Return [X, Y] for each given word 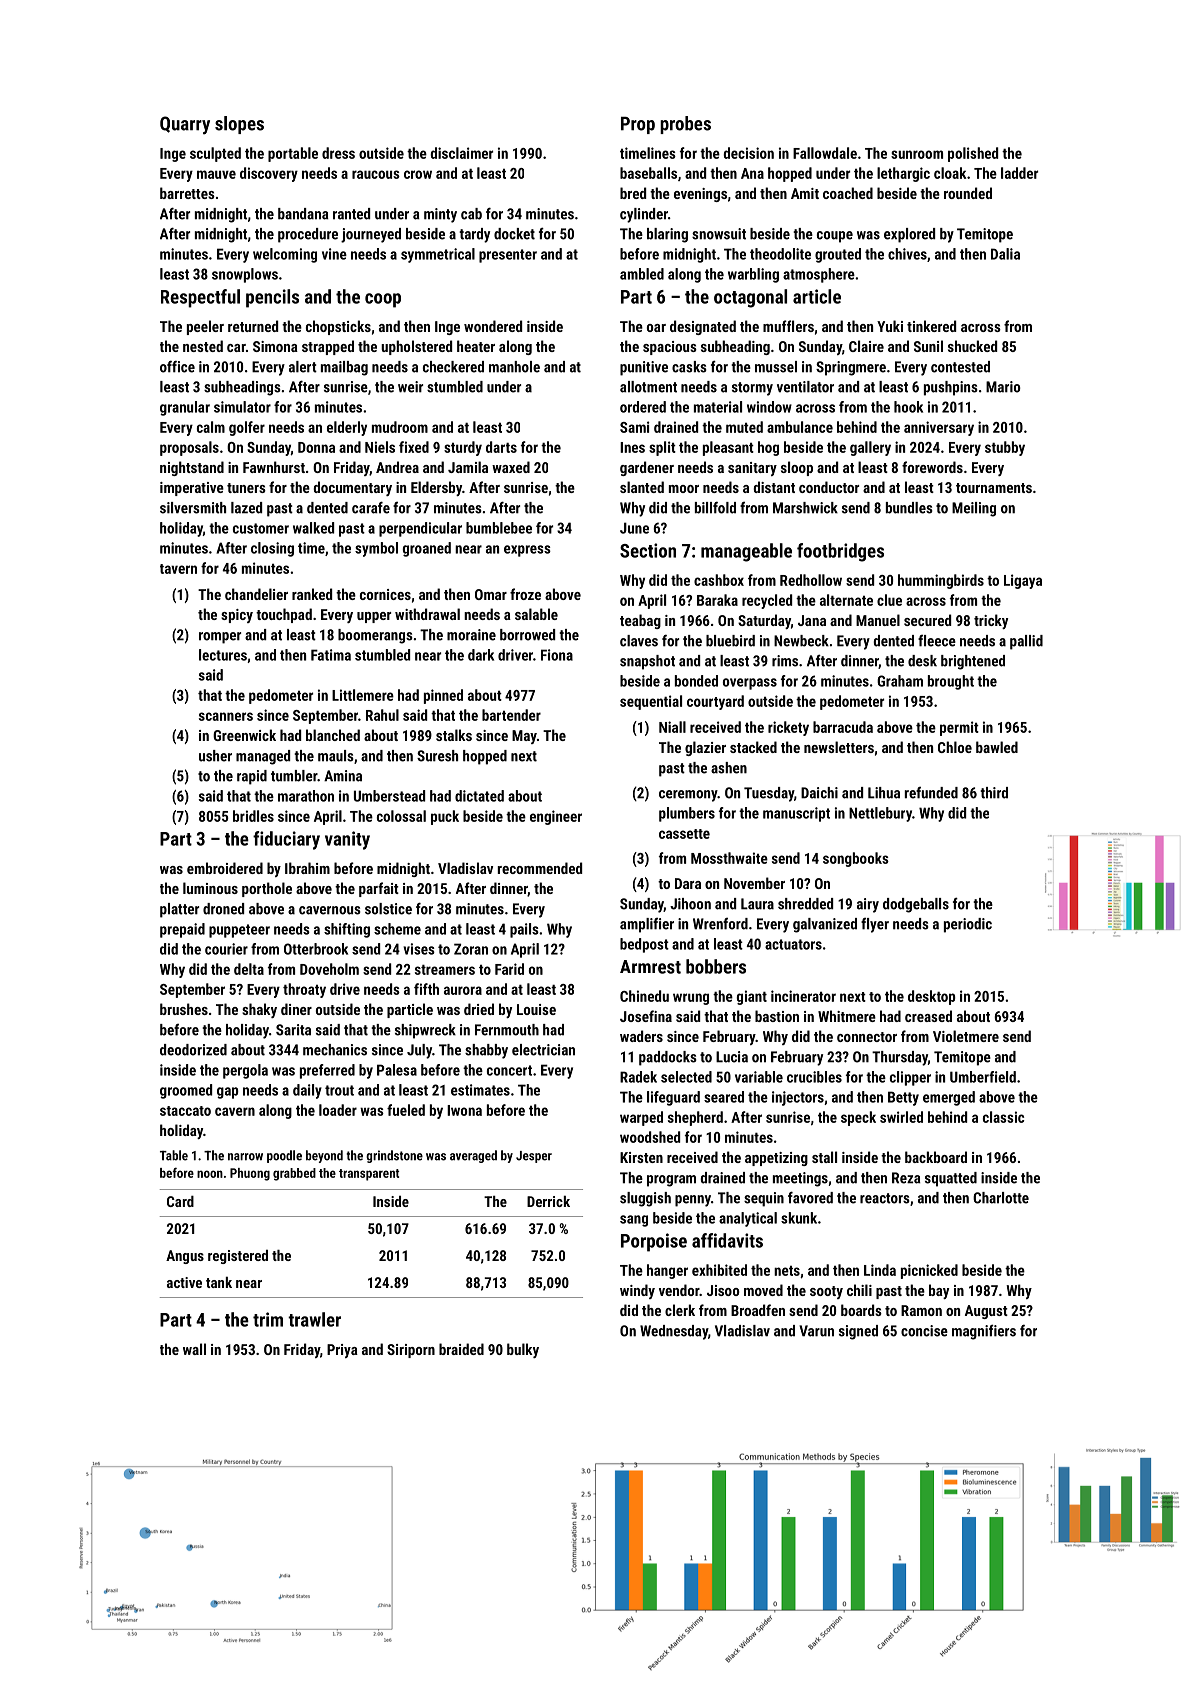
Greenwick [244, 735]
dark [481, 655]
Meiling [974, 509]
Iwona [464, 1110]
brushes [184, 1009]
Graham [900, 681]
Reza [906, 1178]
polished [973, 154]
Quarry [185, 125]
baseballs [648, 173]
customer [261, 528]
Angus [185, 1257]
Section [648, 550]
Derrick [548, 1201]
